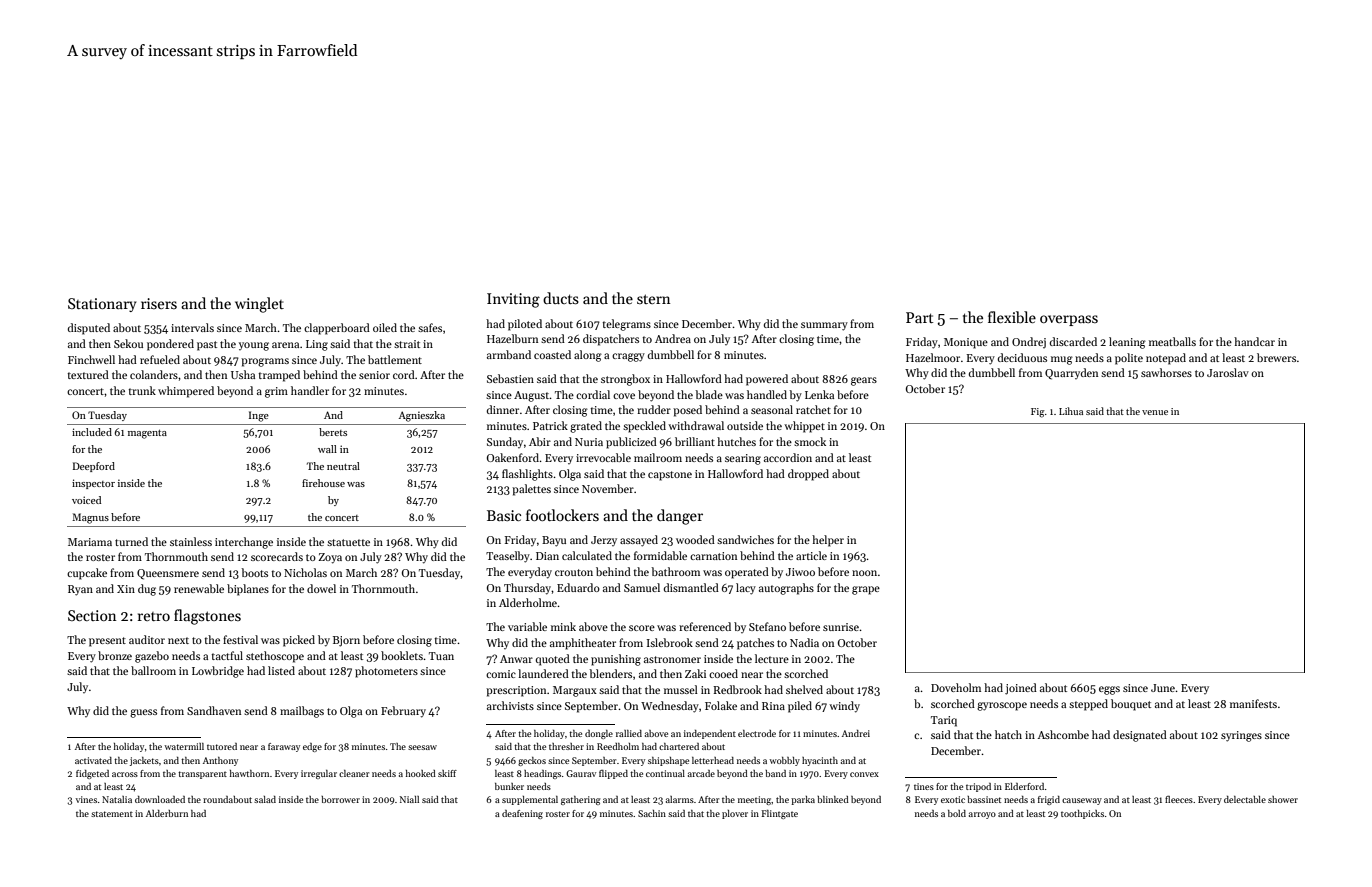  Describe the element at coordinates (1049, 800) in the page. I see `frigid` at that location.
